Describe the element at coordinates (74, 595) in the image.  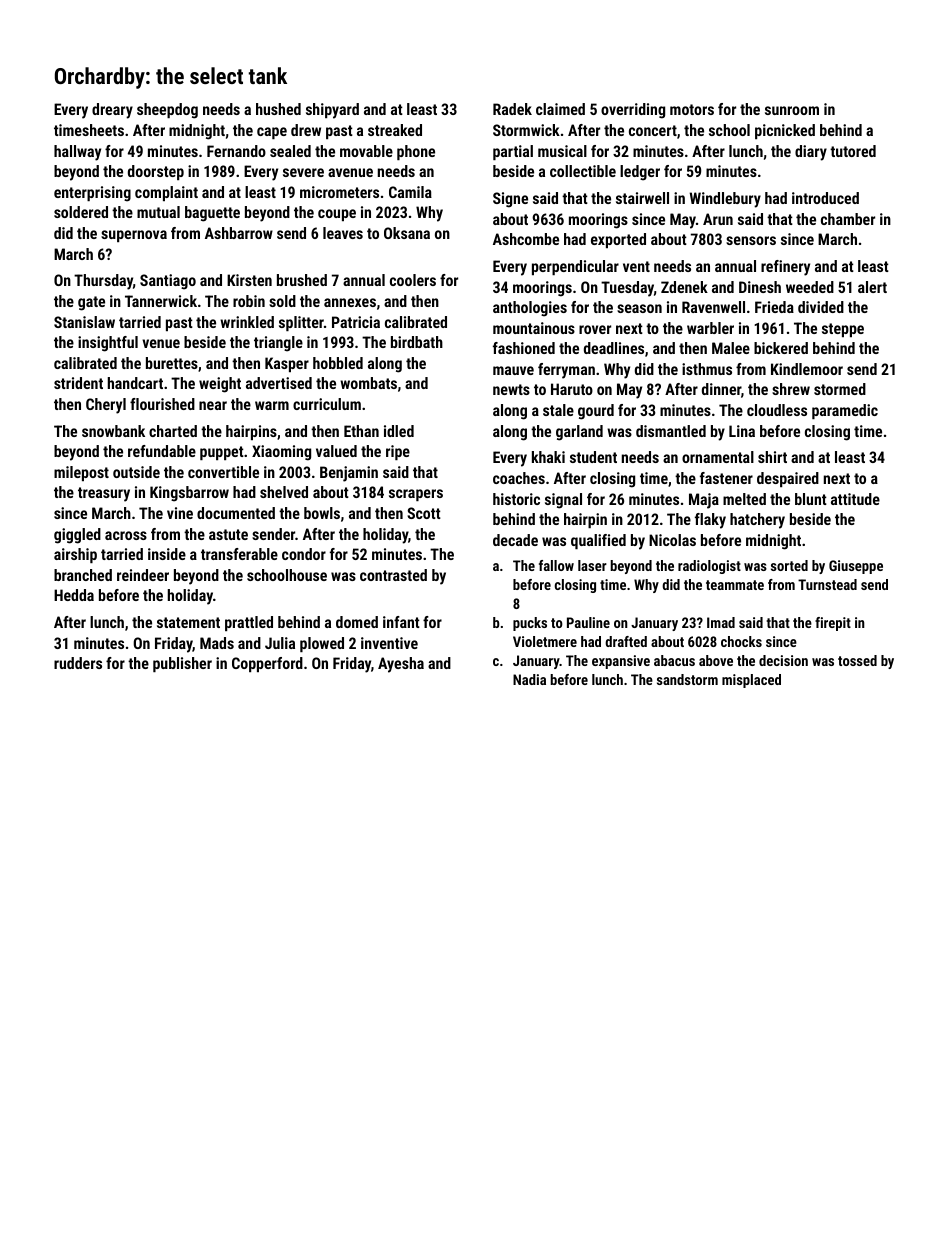
I see `Hedda` at that location.
